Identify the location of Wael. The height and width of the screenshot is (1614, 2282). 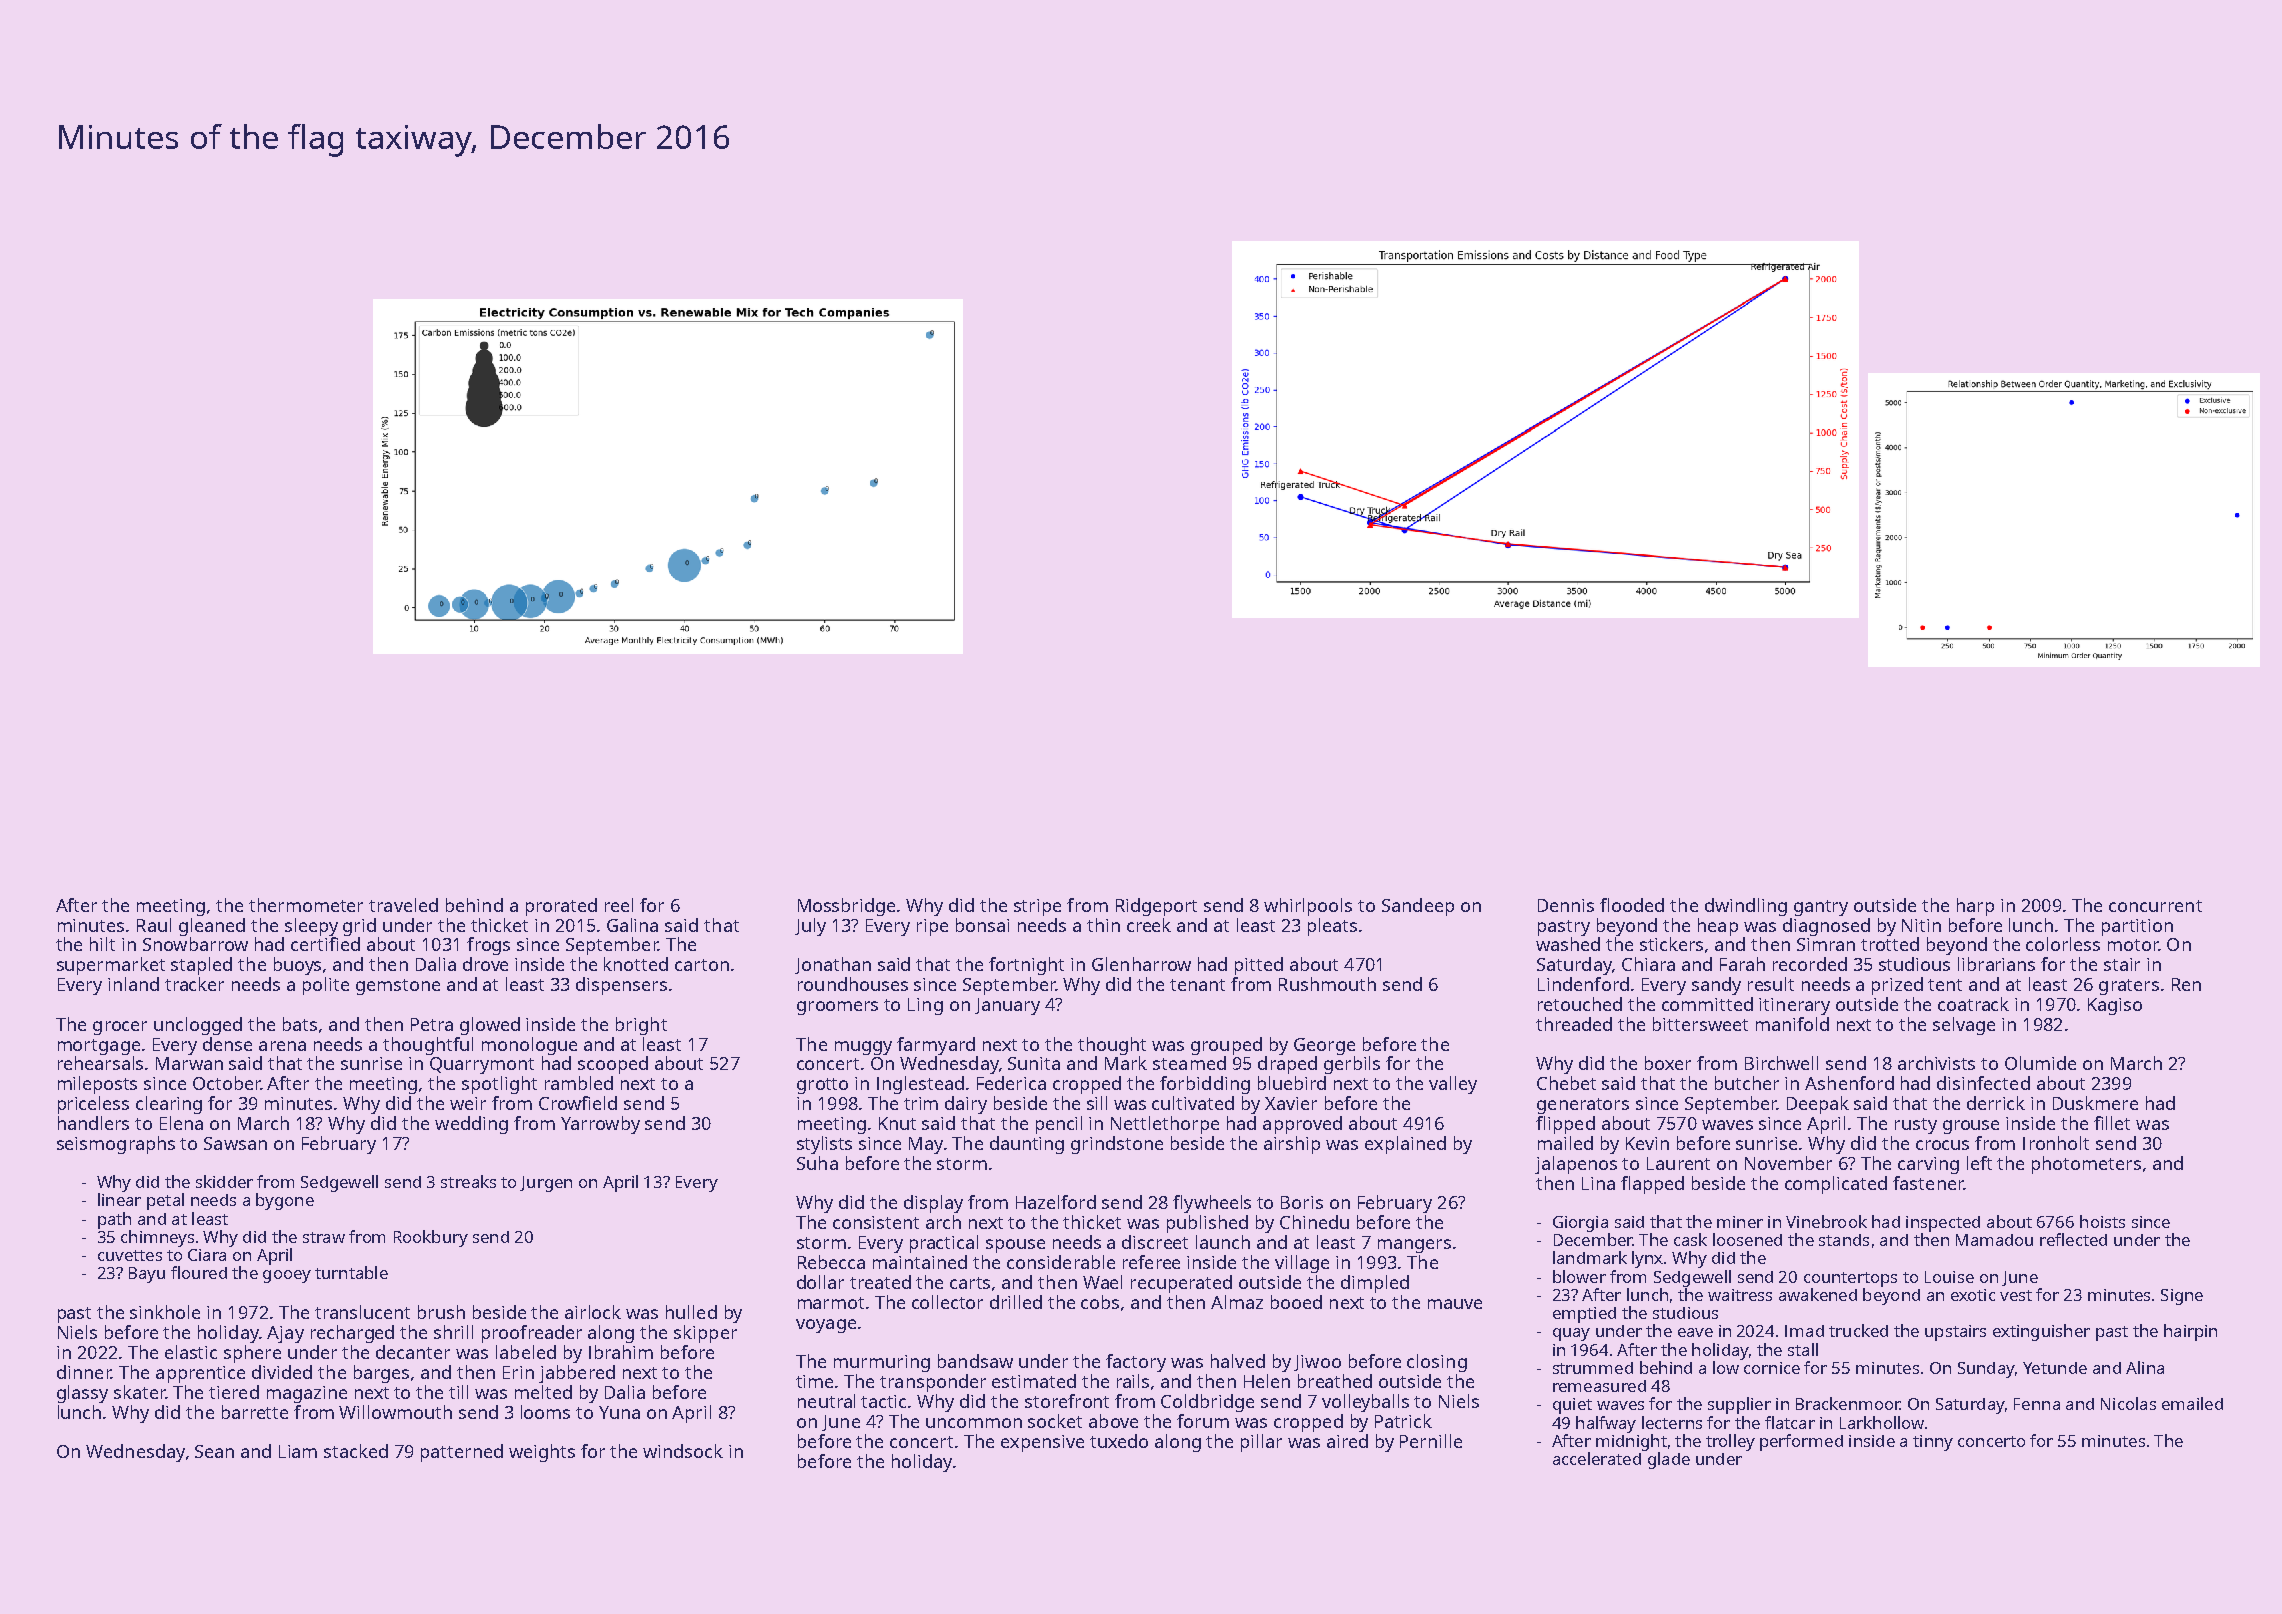
(1102, 1282).
